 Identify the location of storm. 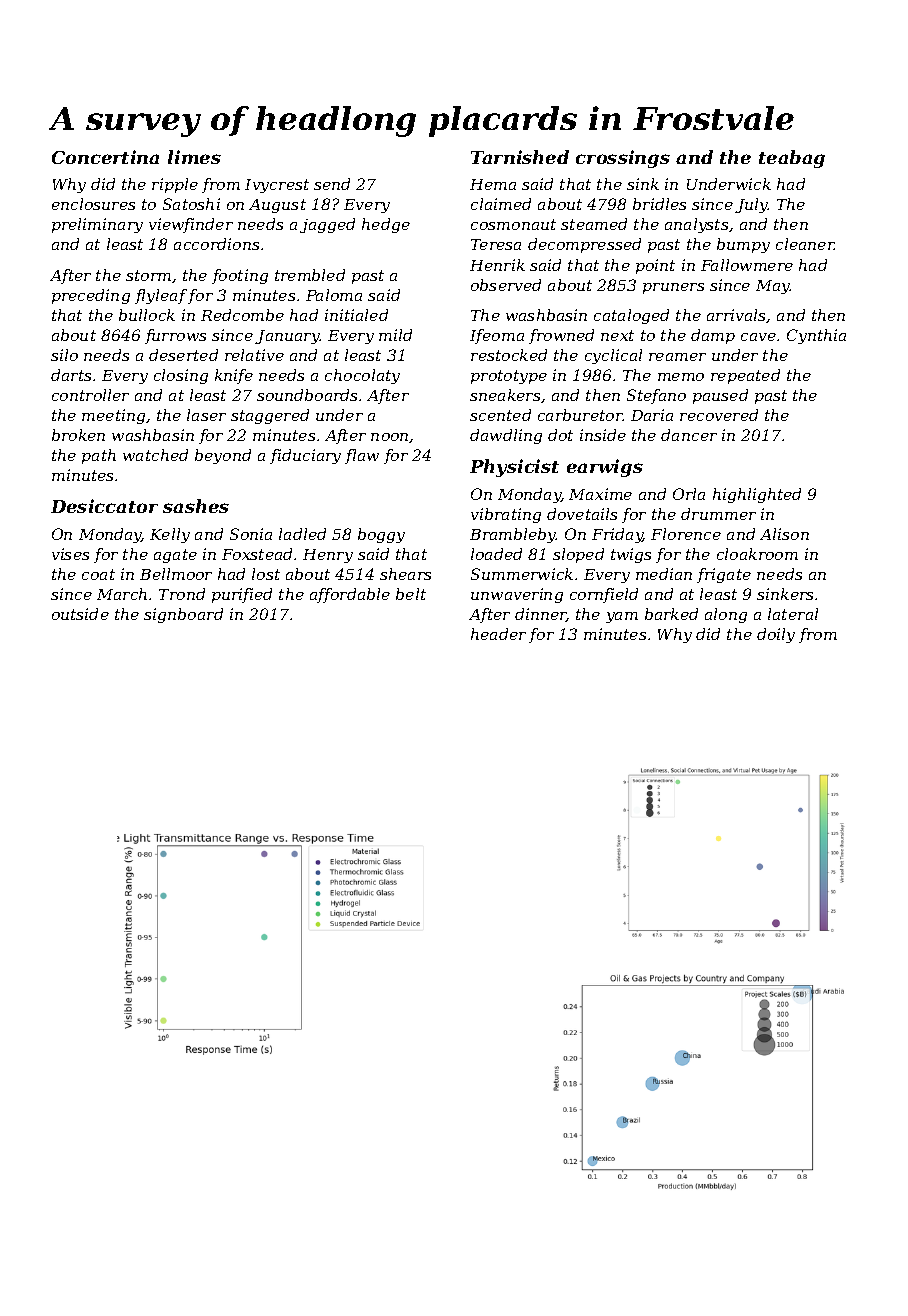
(148, 275).
